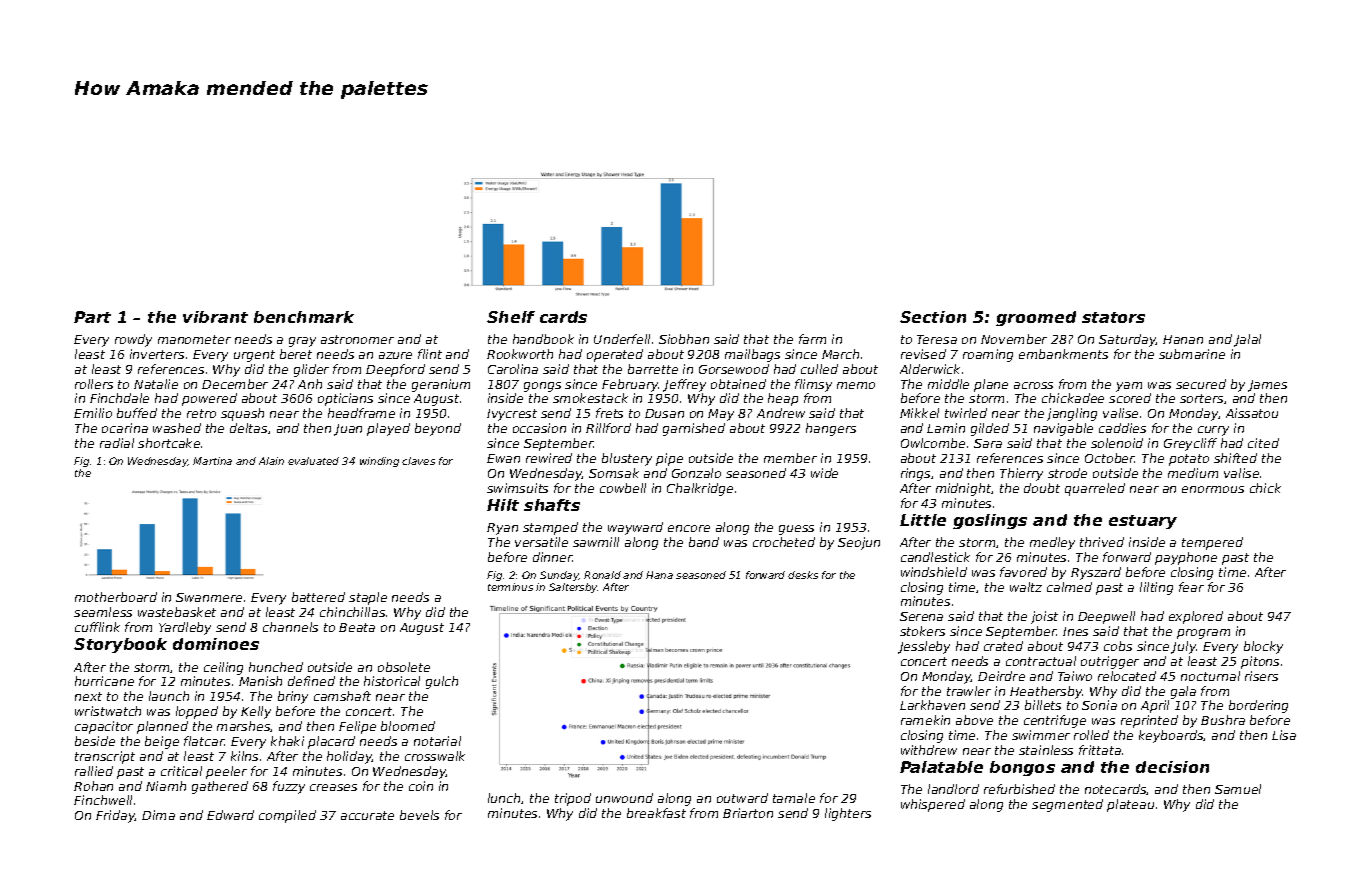 This screenshot has height=887, width=1372. I want to click on urgent, so click(254, 356).
